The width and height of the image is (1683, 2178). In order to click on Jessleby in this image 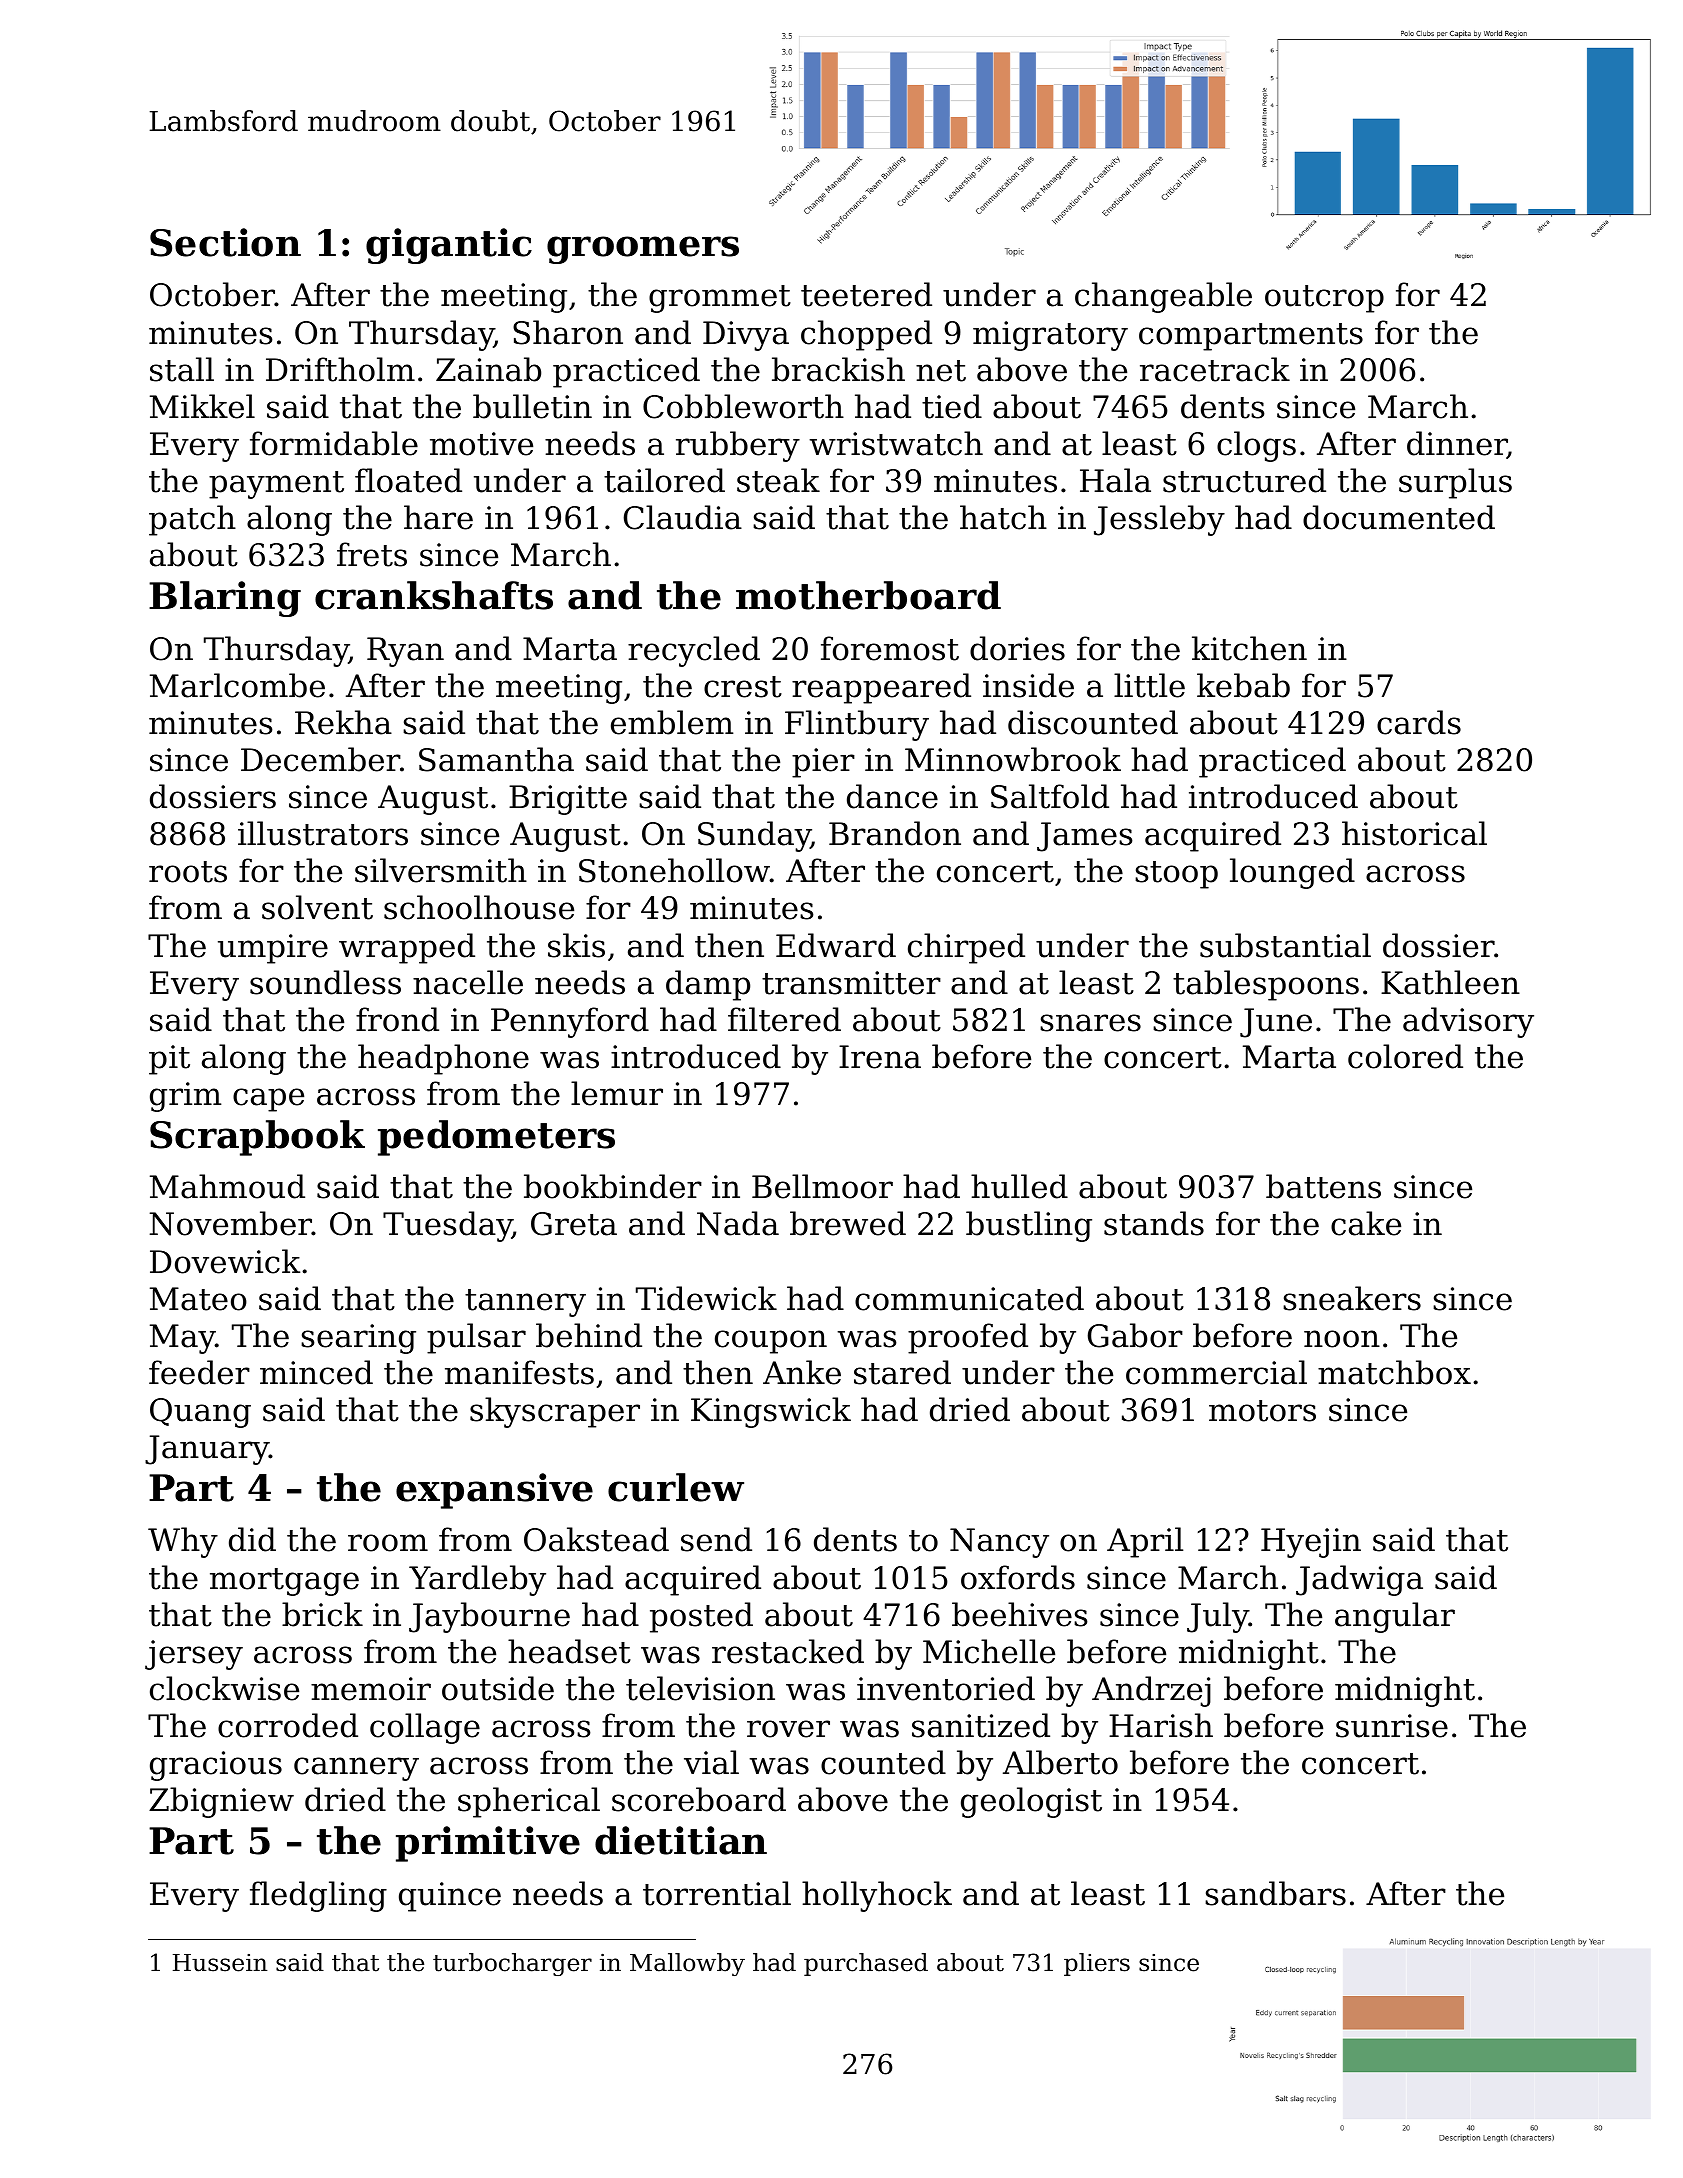, I will do `click(1159, 520)`.
